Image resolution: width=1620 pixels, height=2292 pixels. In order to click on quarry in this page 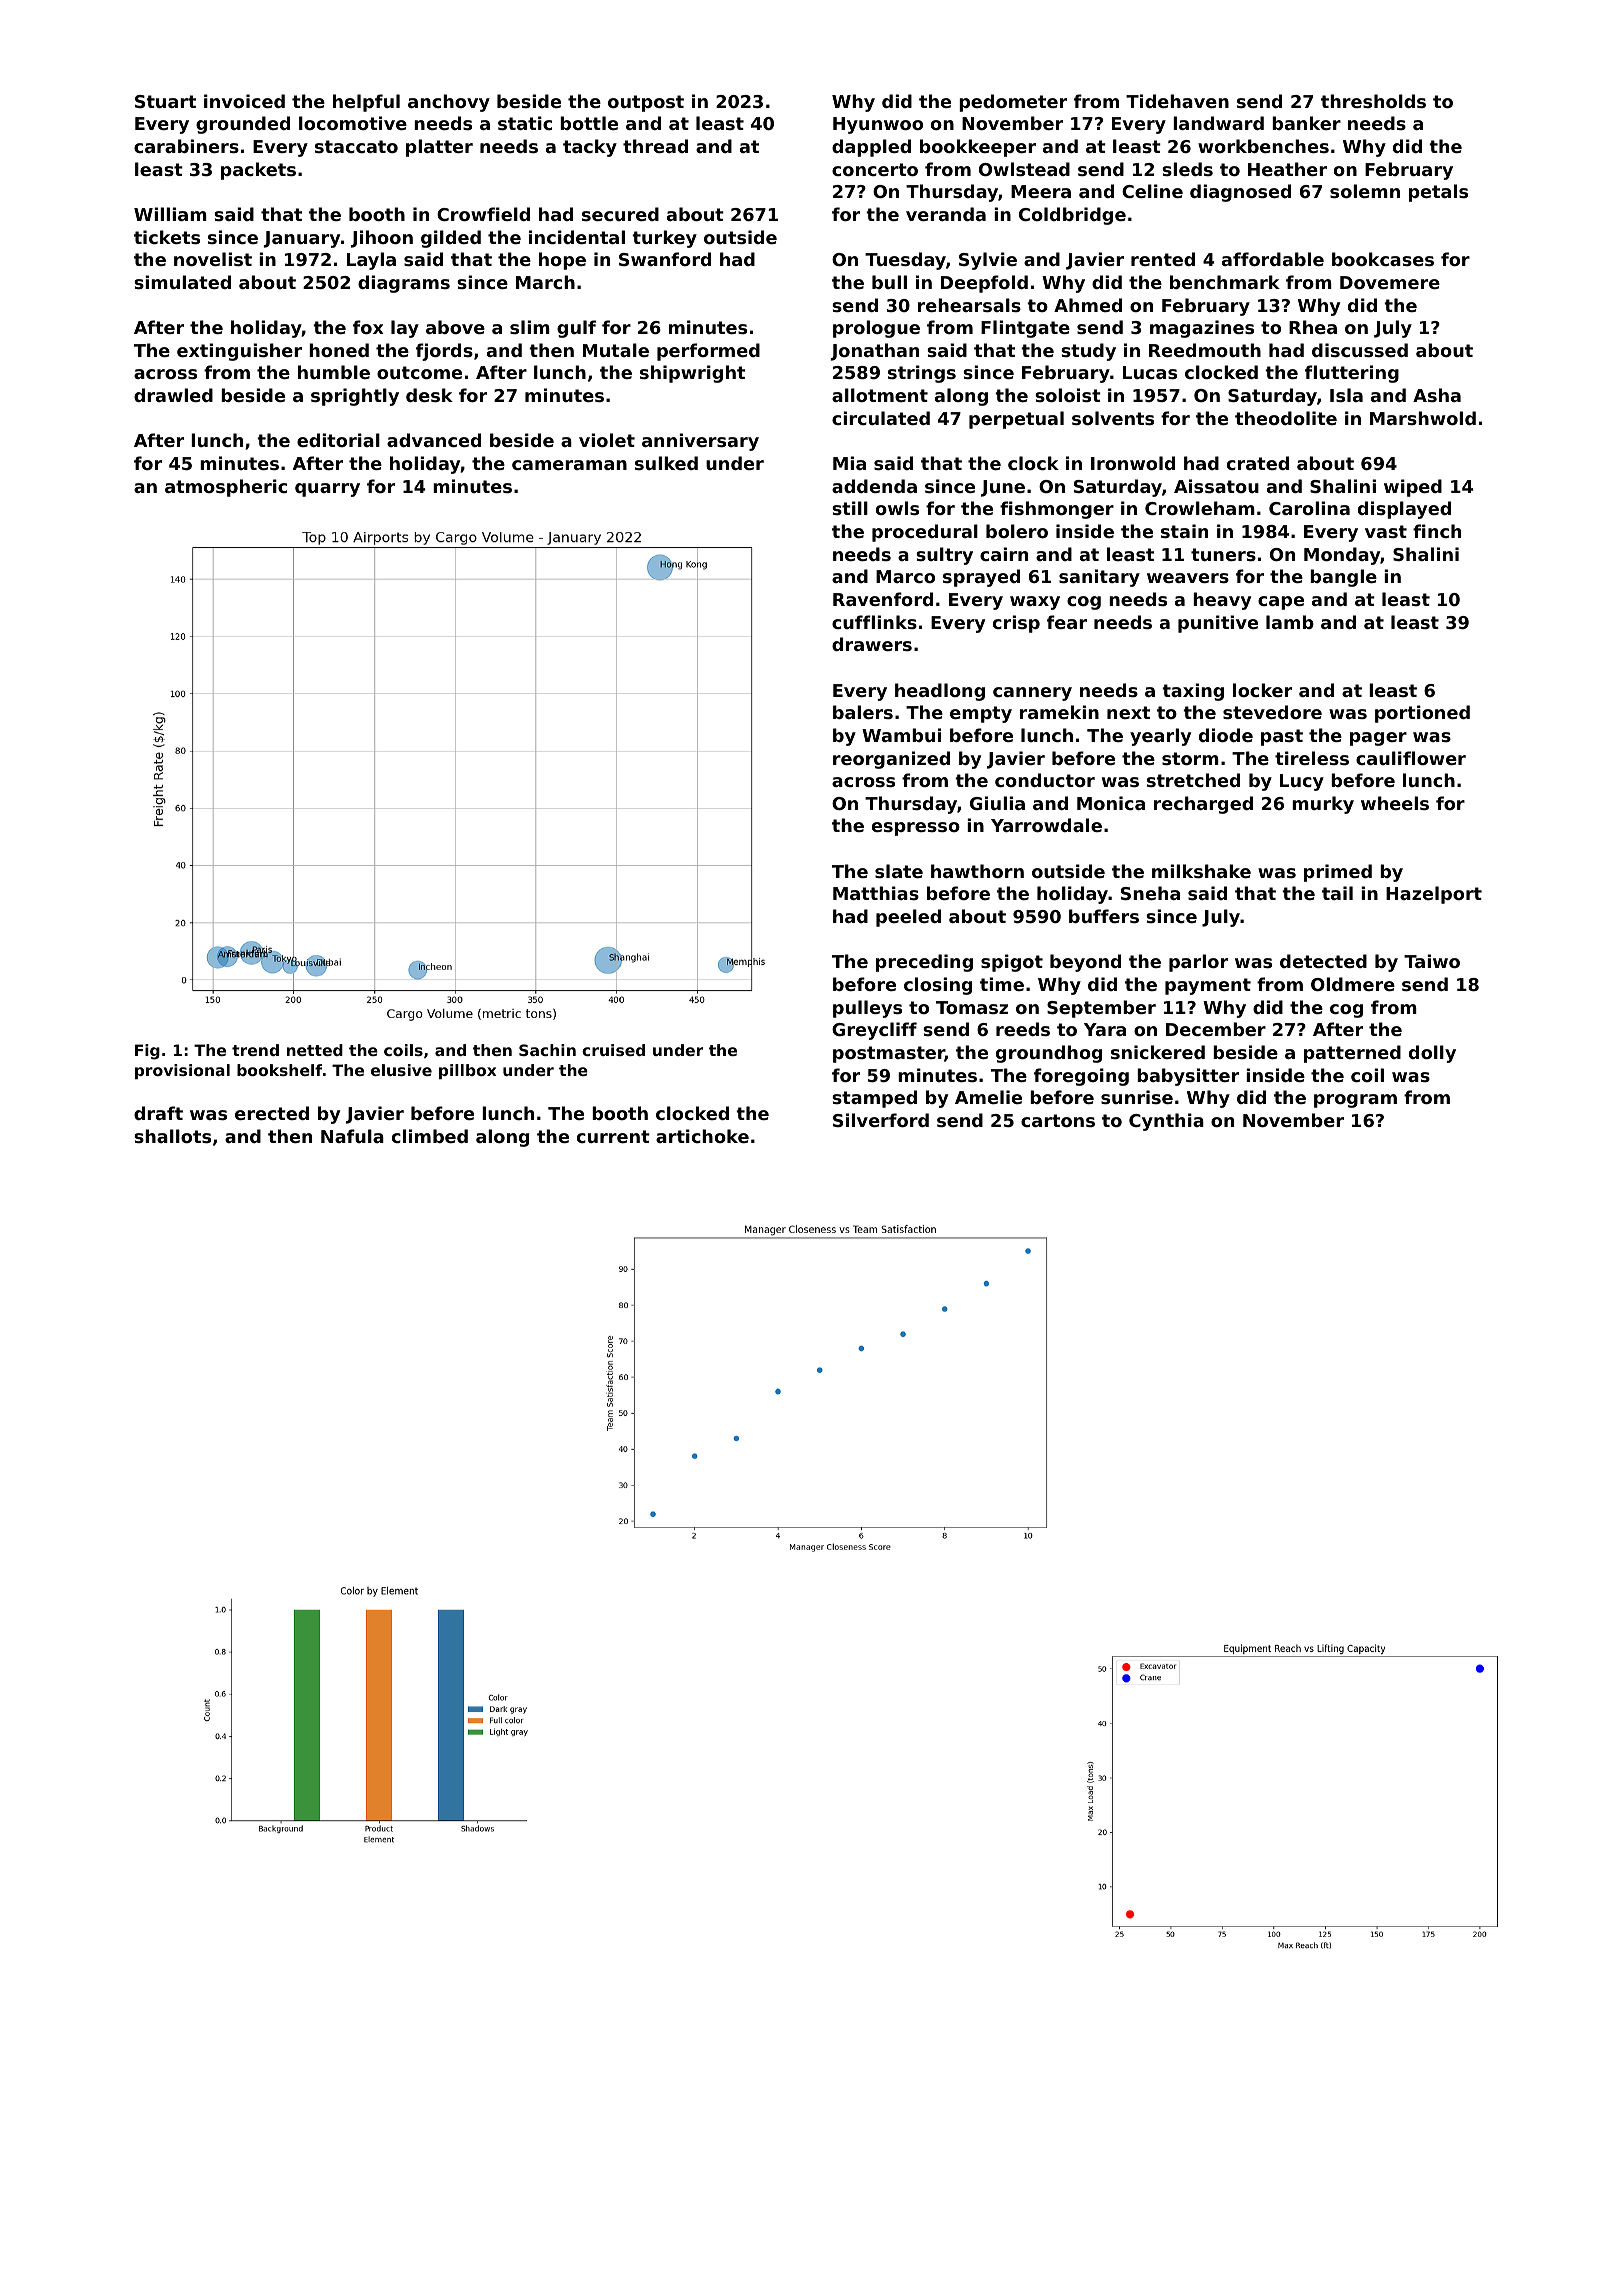, I will do `click(327, 490)`.
